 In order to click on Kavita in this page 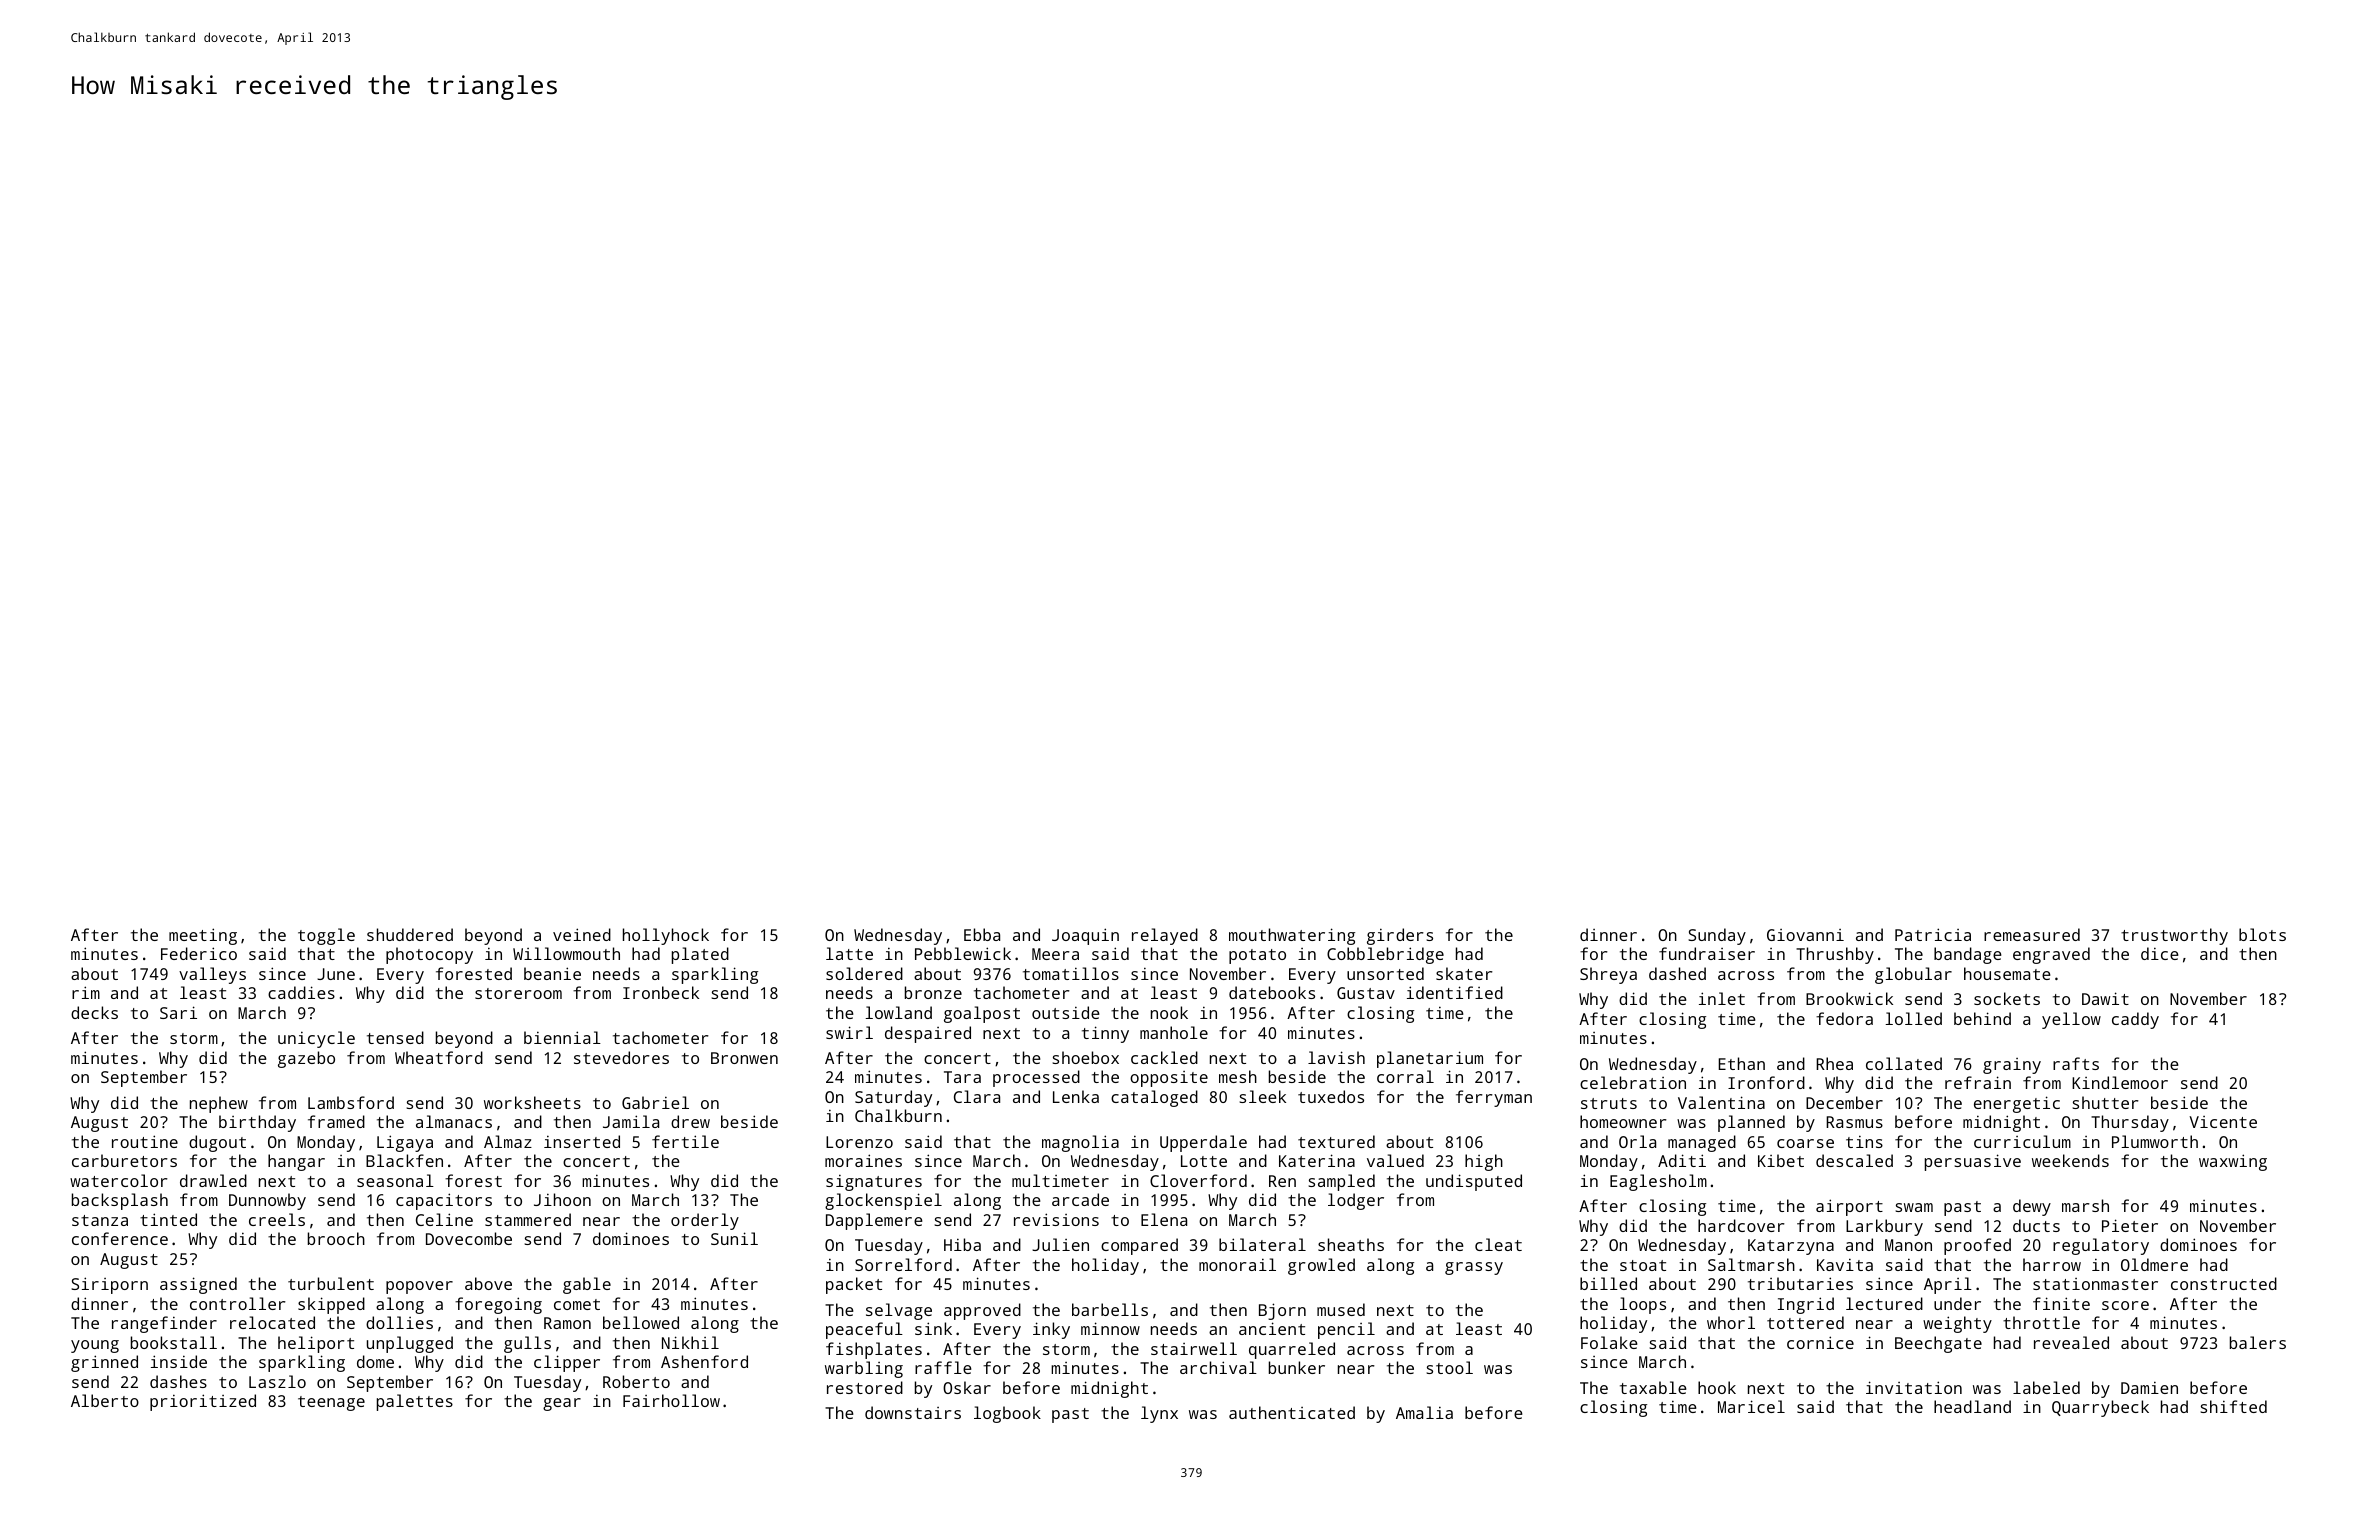, I will do `click(1845, 1264)`.
